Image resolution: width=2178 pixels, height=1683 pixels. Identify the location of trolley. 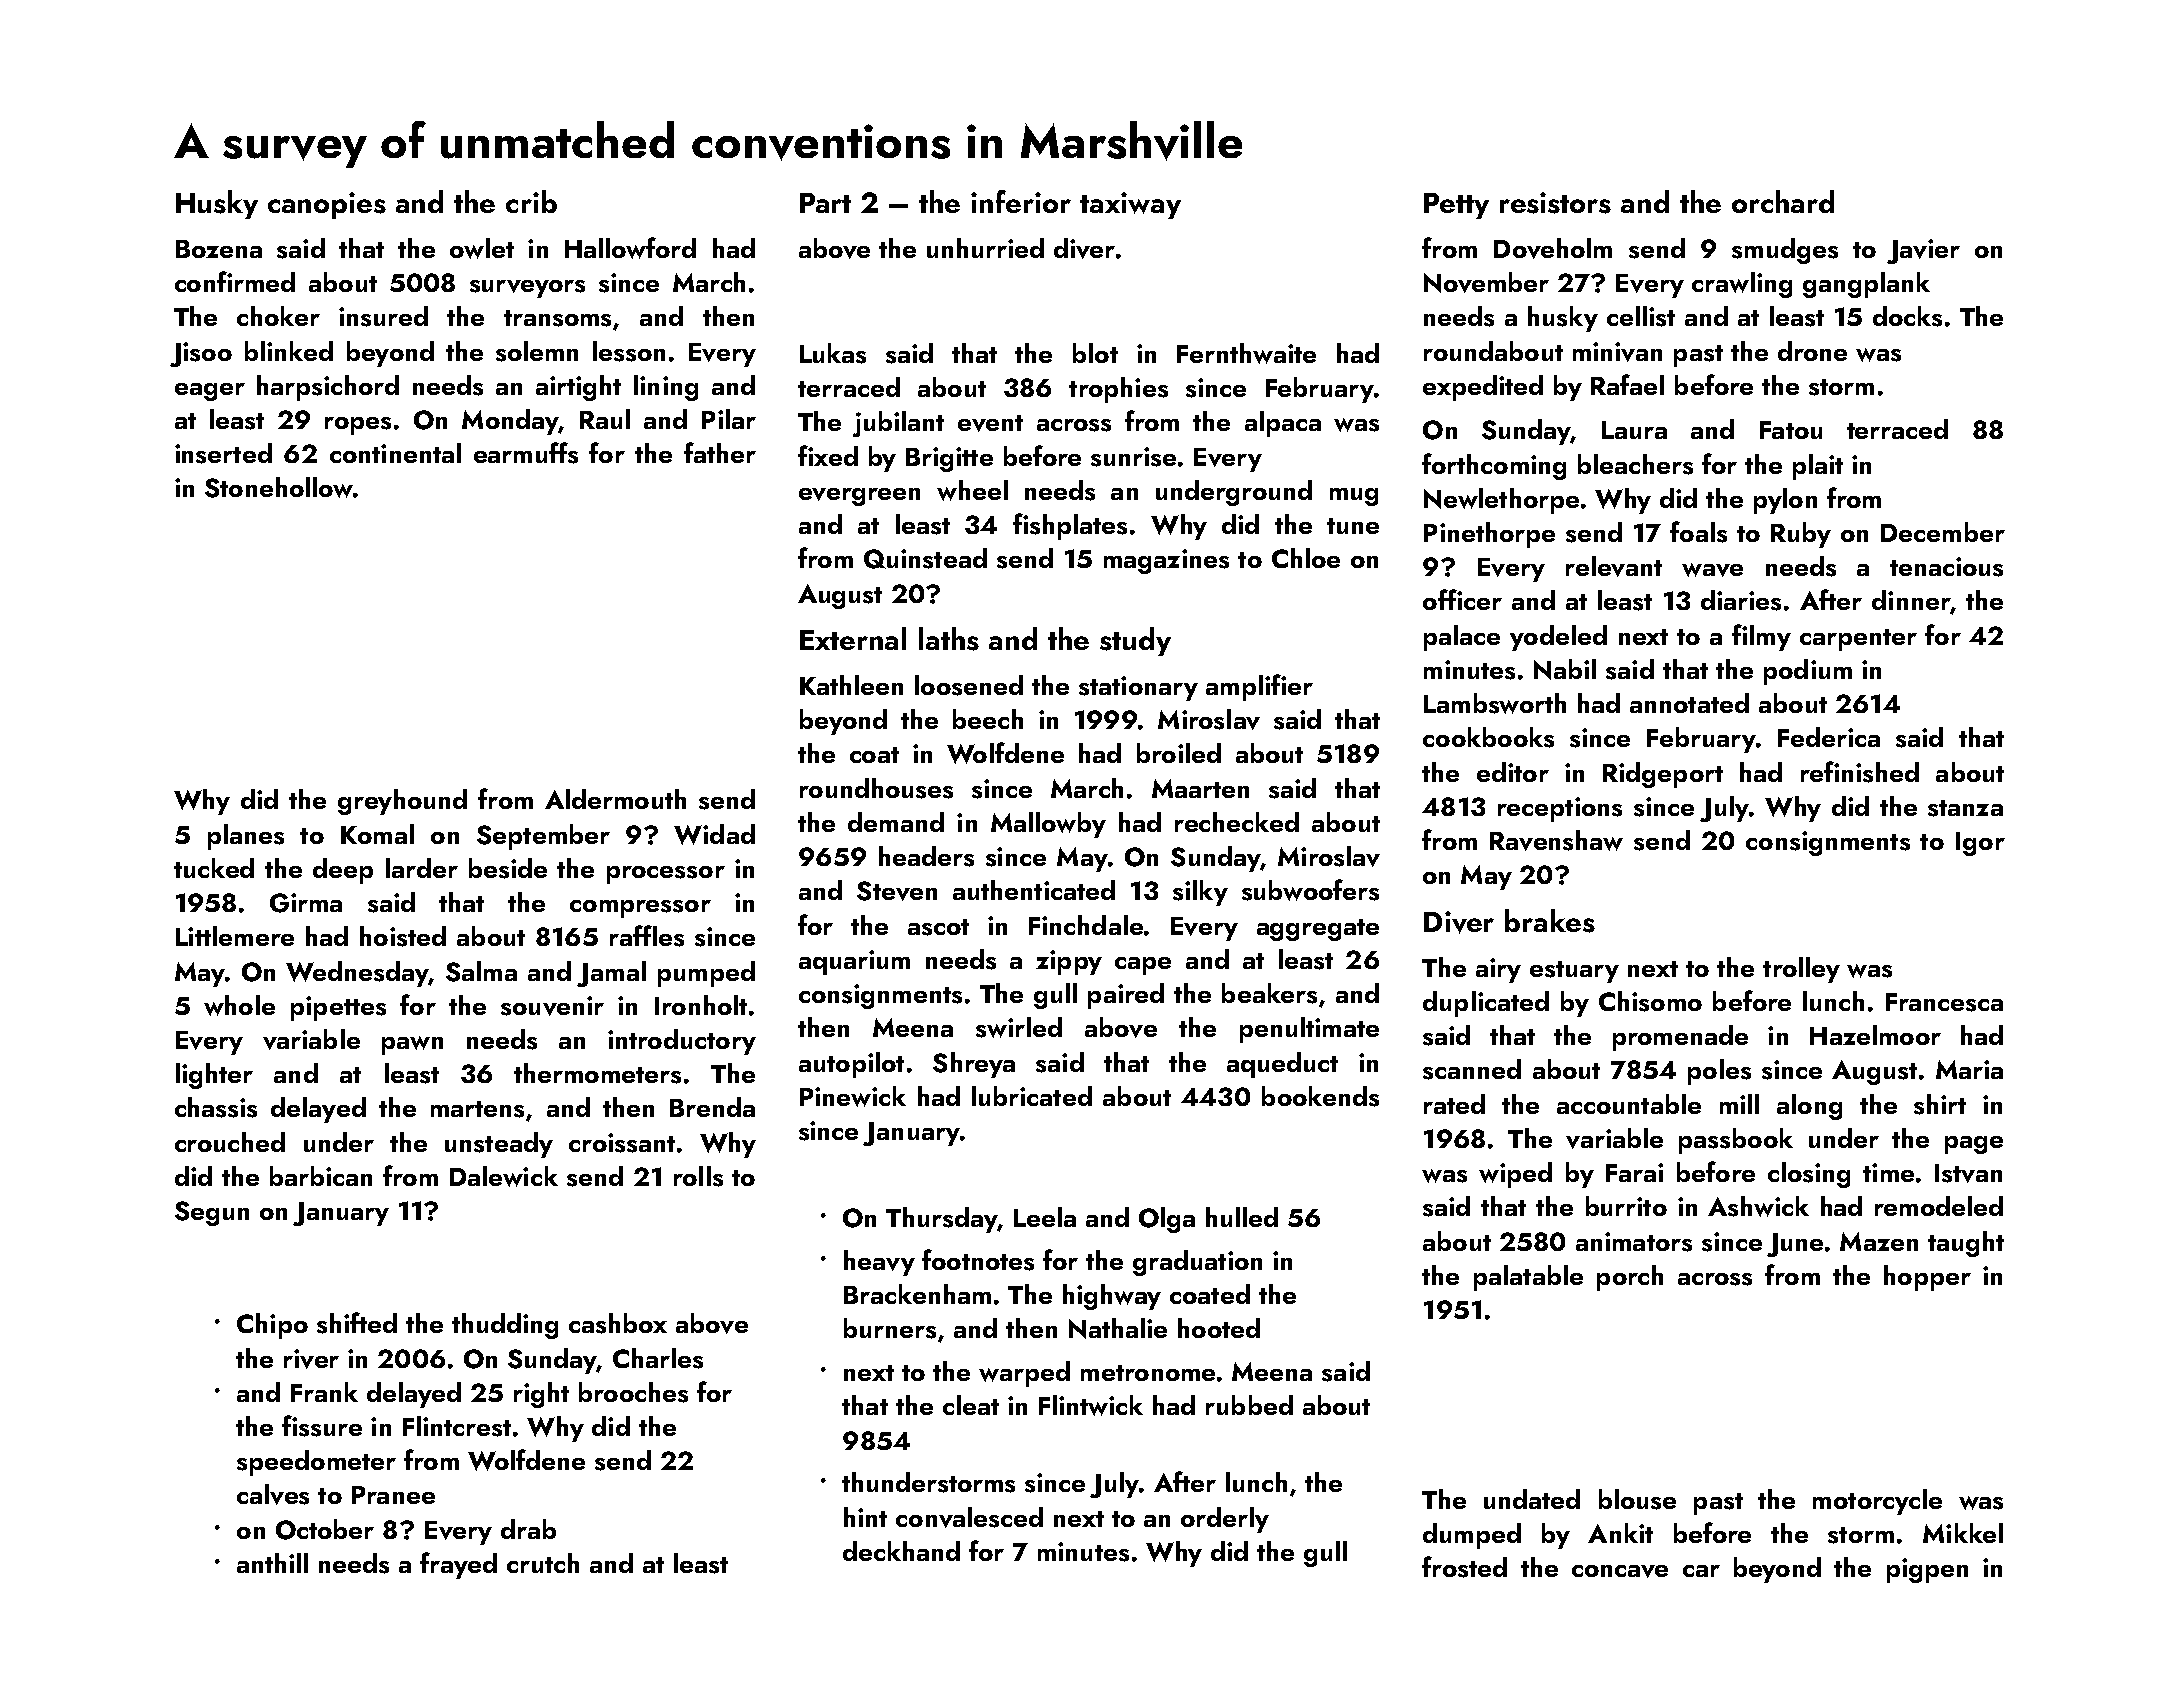
(1801, 970).
